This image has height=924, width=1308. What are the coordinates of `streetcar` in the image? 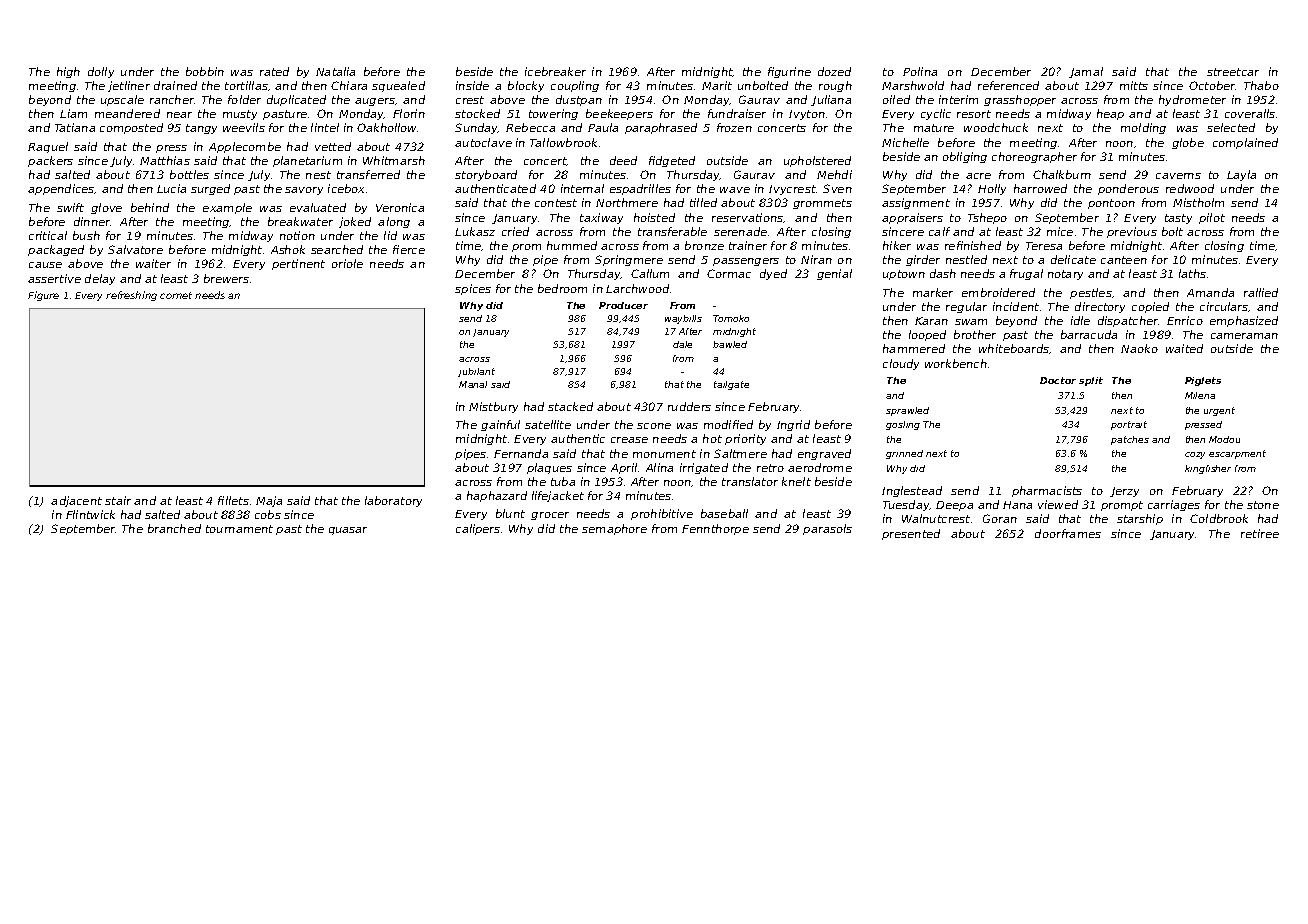 It's located at (1233, 72).
